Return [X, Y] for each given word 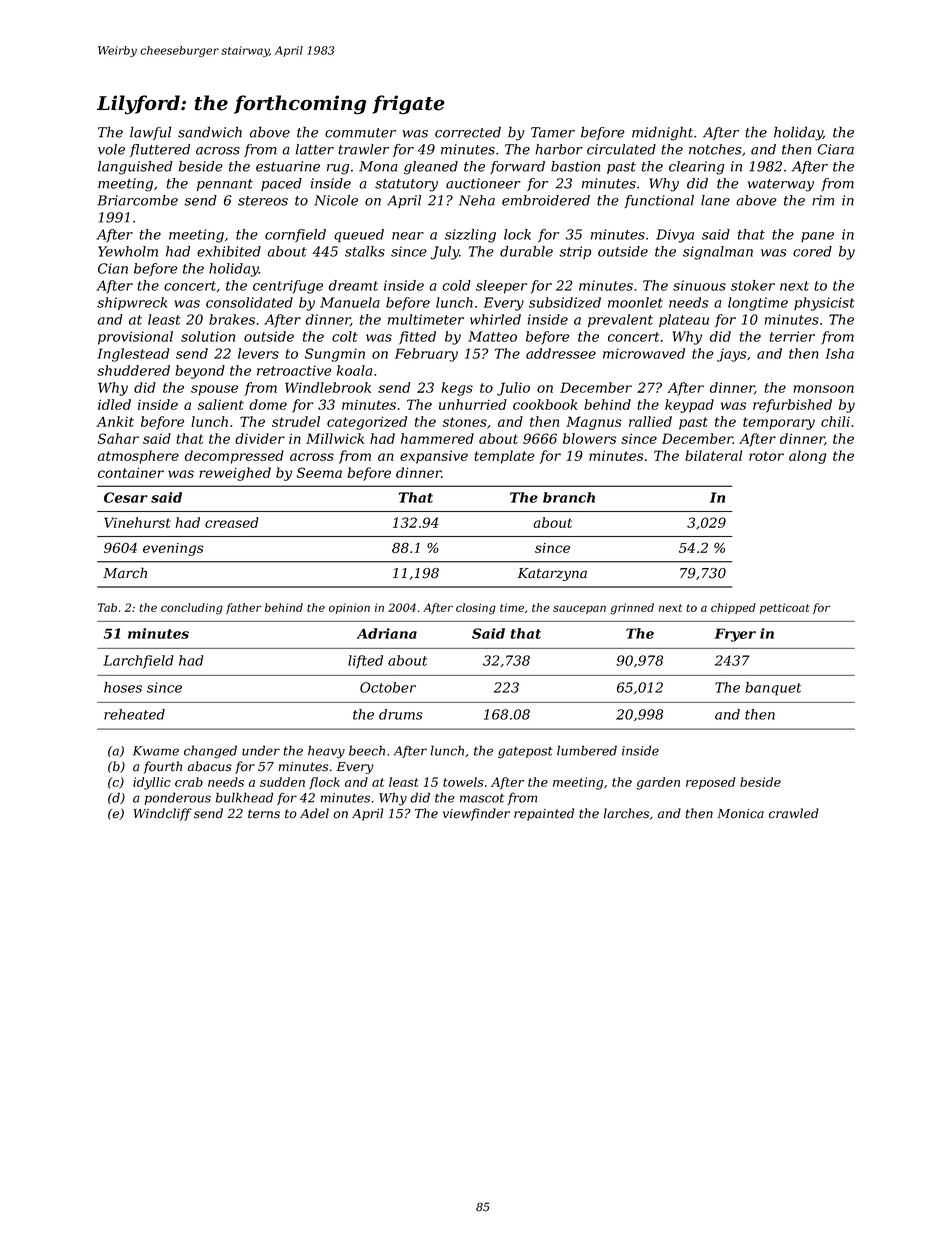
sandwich [210, 132]
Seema [319, 472]
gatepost [525, 753]
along [807, 457]
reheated [134, 714]
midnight [662, 133]
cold [456, 285]
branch [569, 497]
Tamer [553, 132]
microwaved [644, 353]
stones [464, 422]
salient [221, 404]
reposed [710, 783]
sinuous [699, 285]
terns [264, 814]
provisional [135, 338]
